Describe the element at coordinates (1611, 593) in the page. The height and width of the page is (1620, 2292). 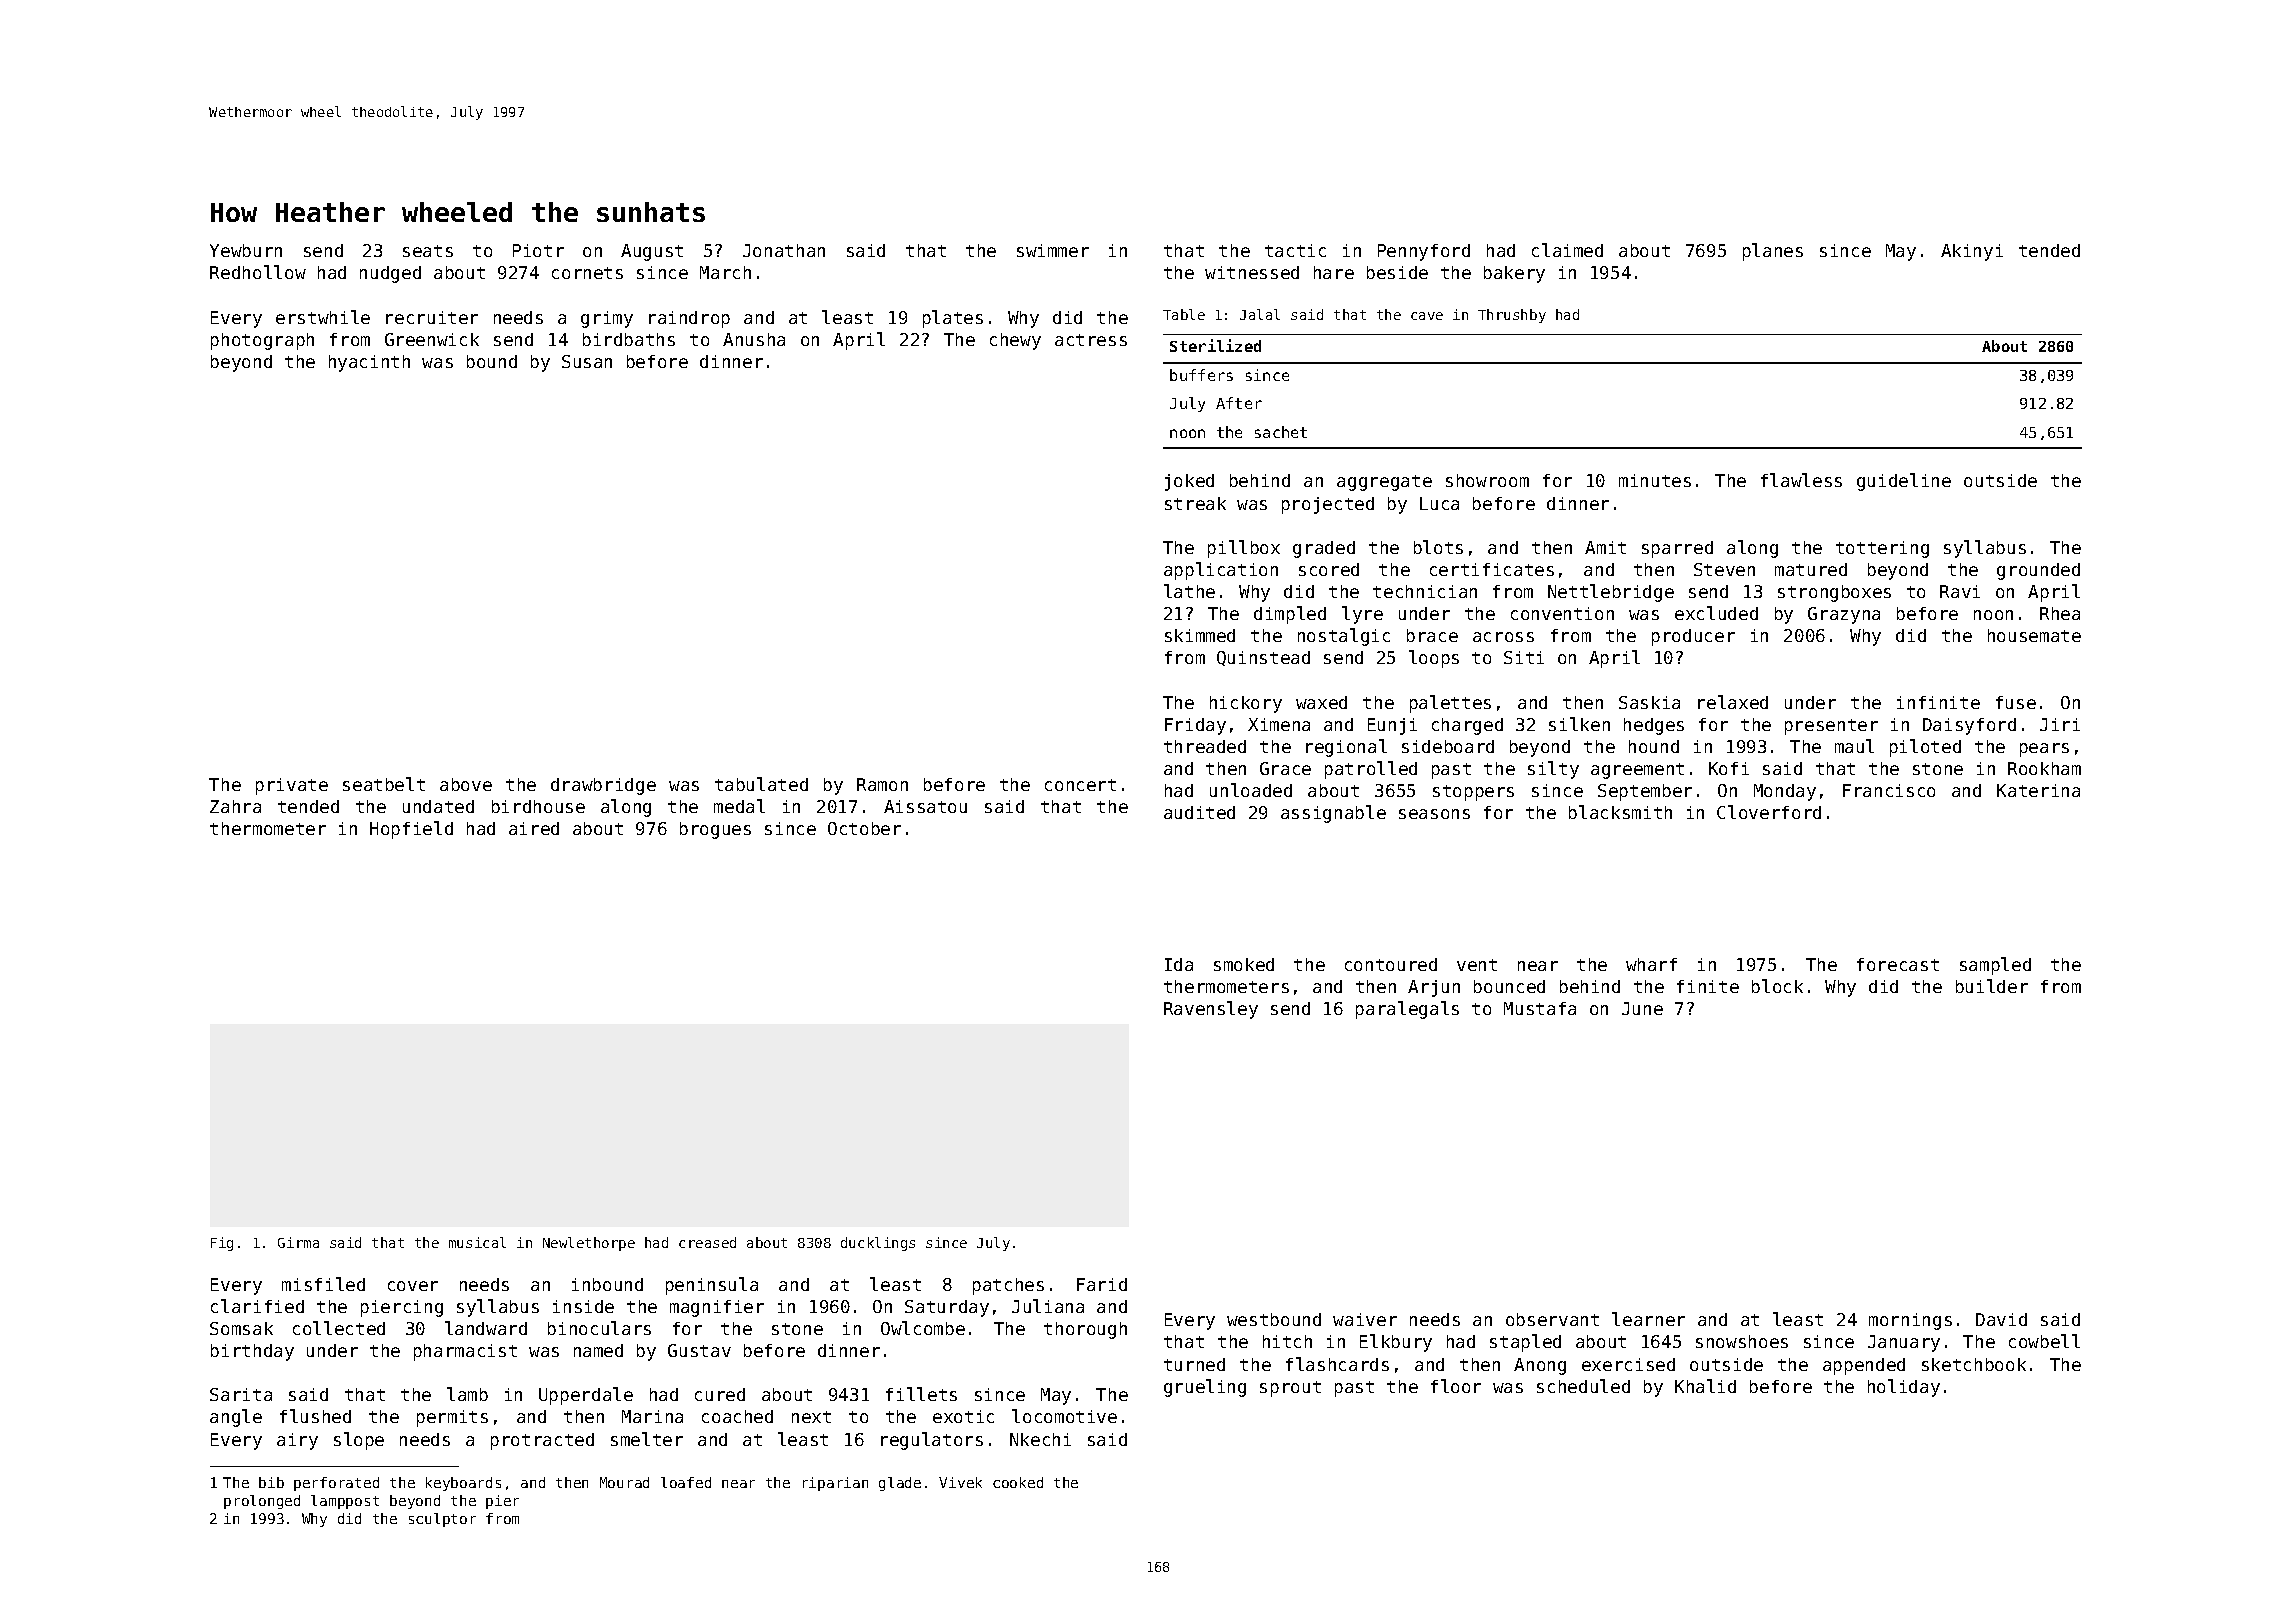
I see `Nettlebridge` at that location.
